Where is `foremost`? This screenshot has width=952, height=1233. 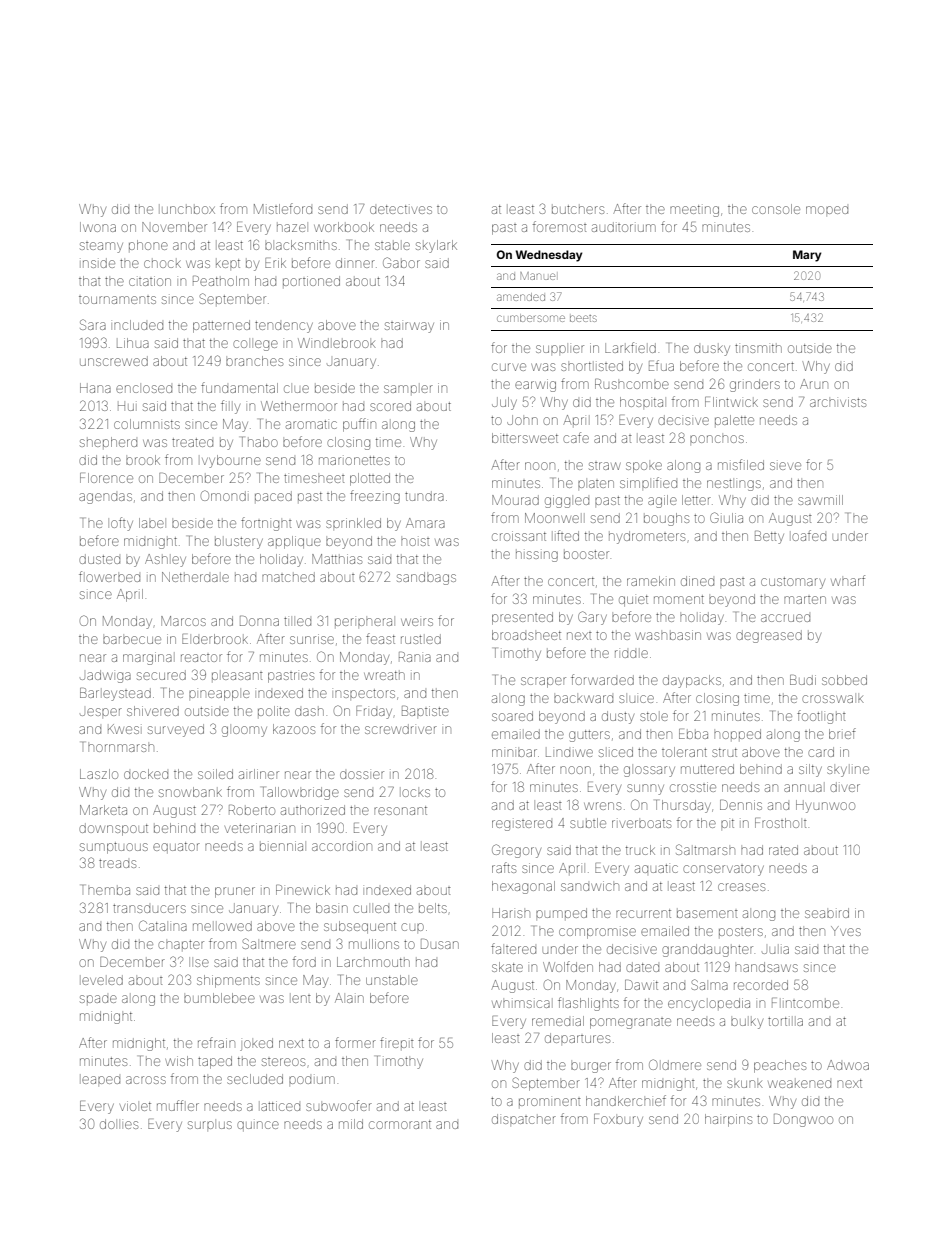
foremost is located at coordinates (560, 226).
